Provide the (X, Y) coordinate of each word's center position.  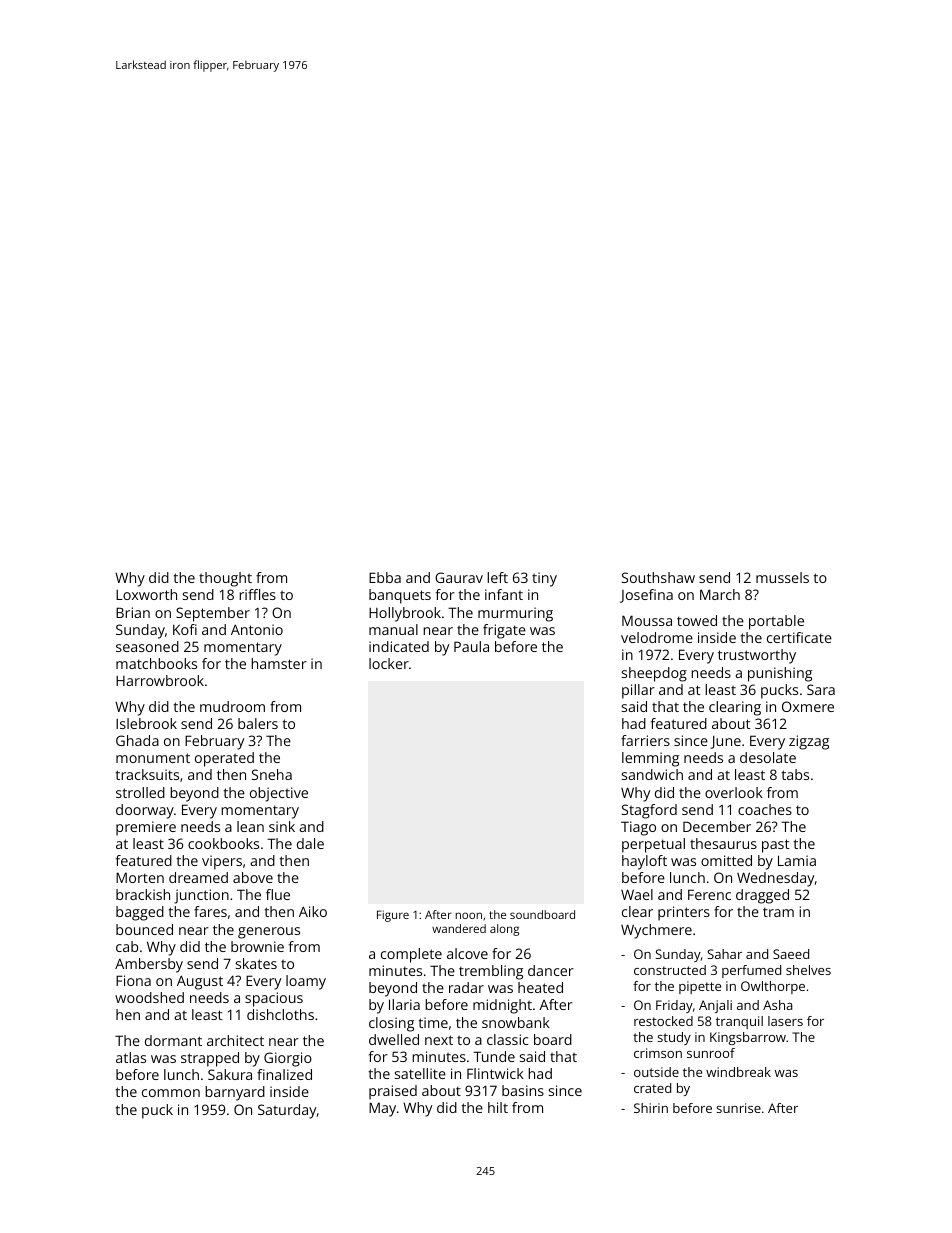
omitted (726, 860)
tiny (544, 579)
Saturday (287, 1111)
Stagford (649, 811)
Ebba (385, 577)
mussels (782, 577)
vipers (222, 862)
